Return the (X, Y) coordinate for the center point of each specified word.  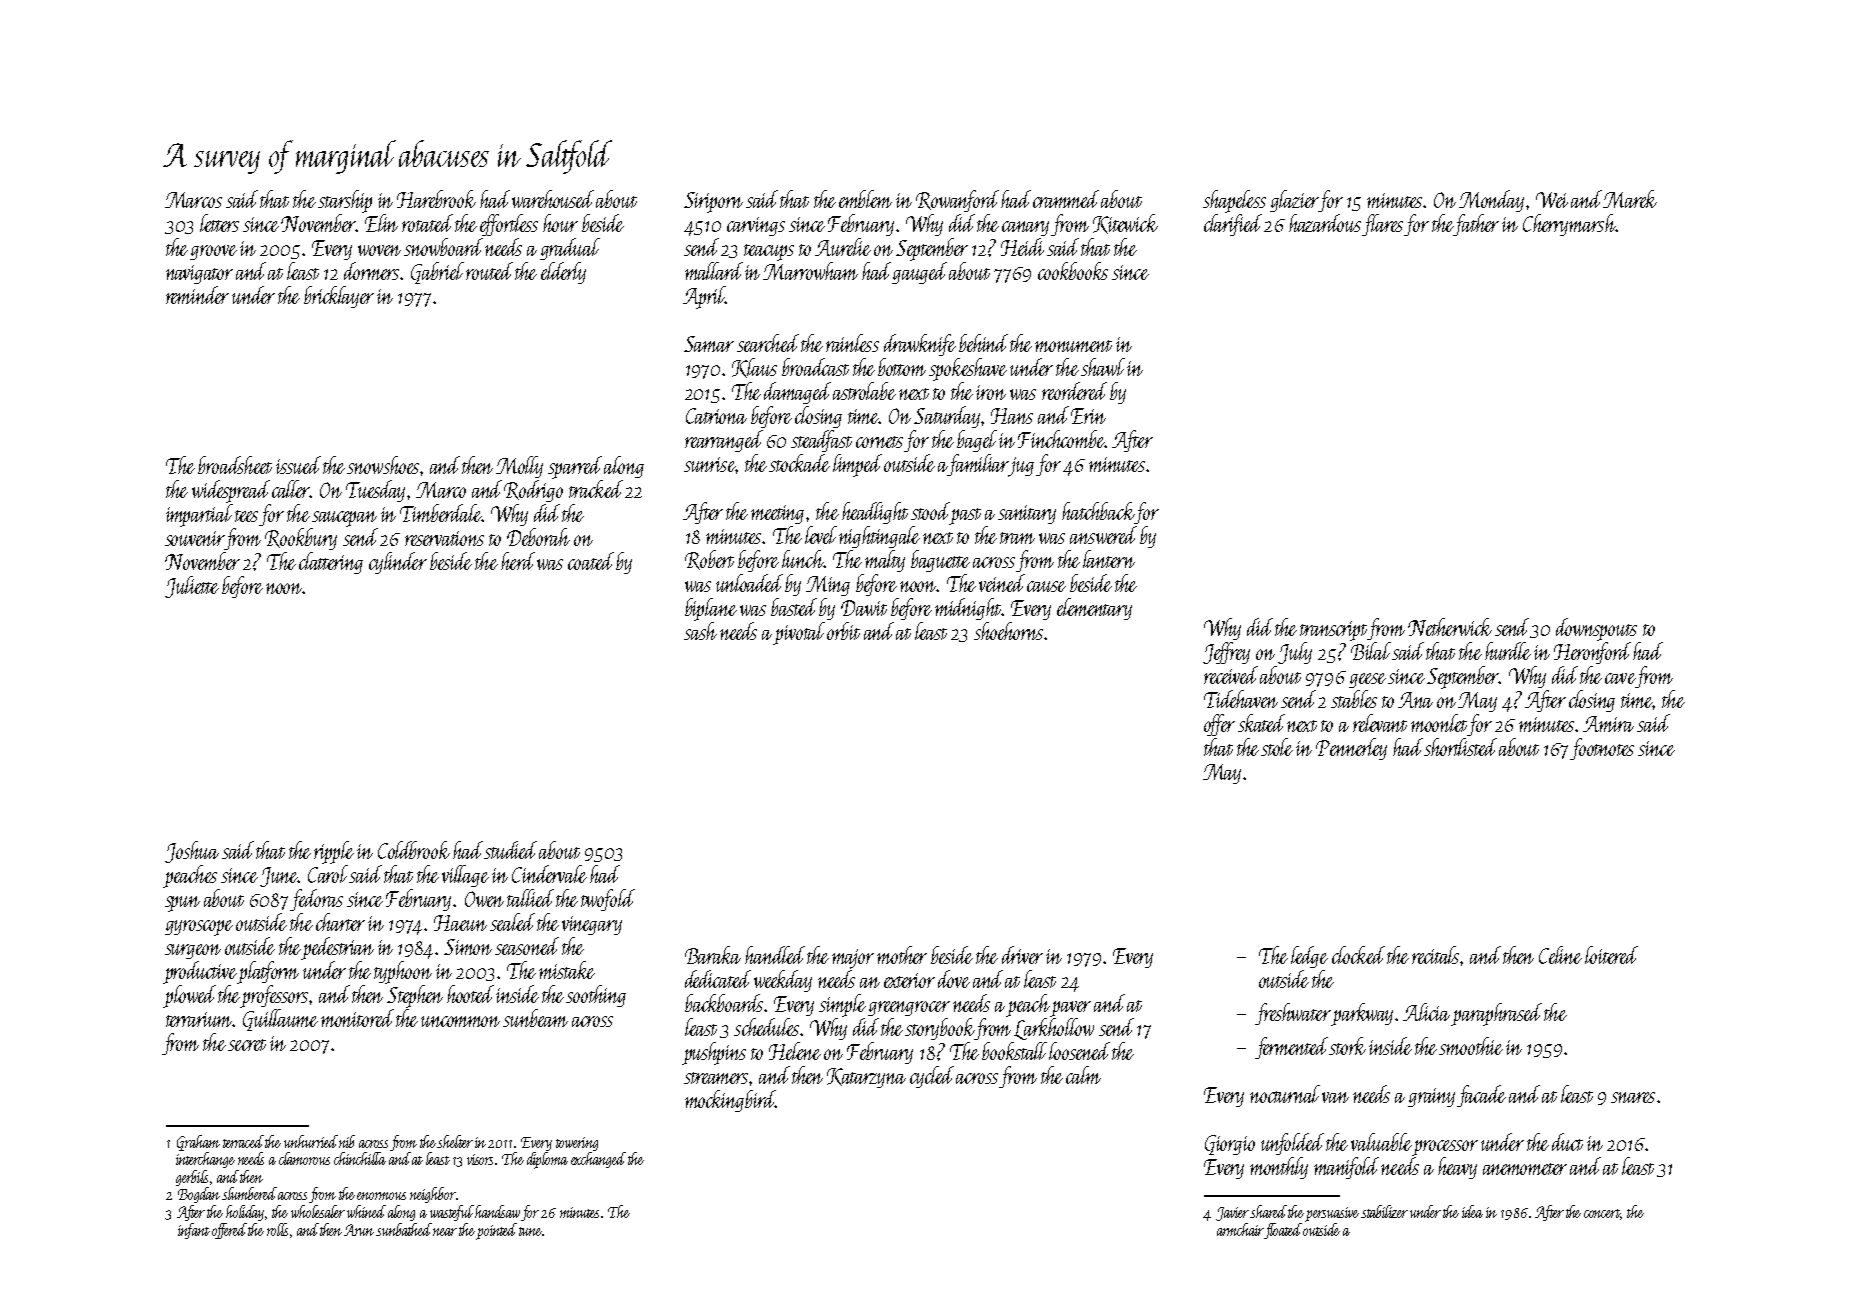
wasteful (452, 1213)
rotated (427, 223)
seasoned (527, 946)
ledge (1309, 957)
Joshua (192, 852)
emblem (865, 199)
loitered (1611, 955)
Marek (1630, 199)
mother (902, 955)
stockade (799, 463)
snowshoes (383, 465)
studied (511, 850)
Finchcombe (1061, 439)
